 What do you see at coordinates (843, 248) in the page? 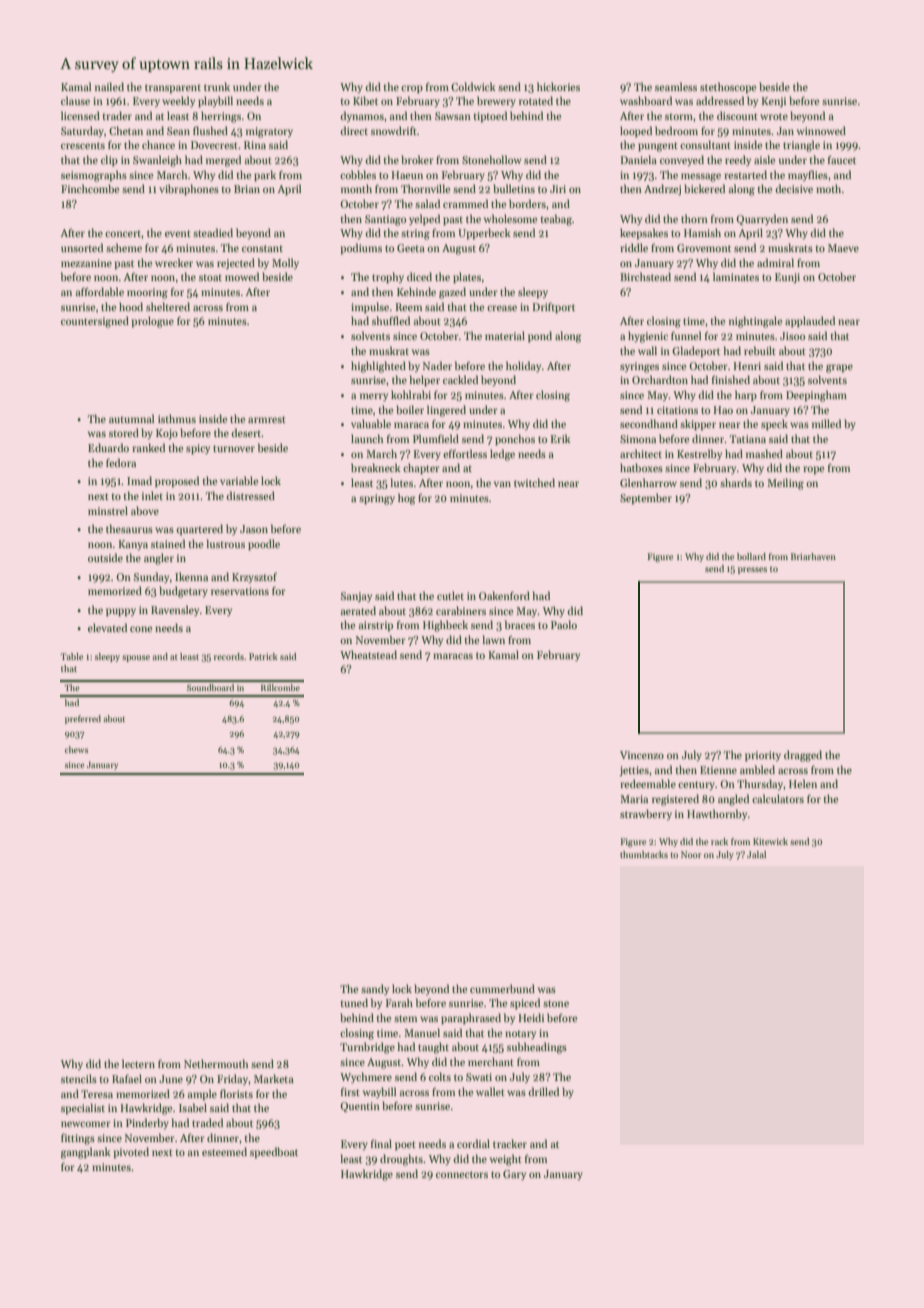
I see `Maeve` at bounding box center [843, 248].
